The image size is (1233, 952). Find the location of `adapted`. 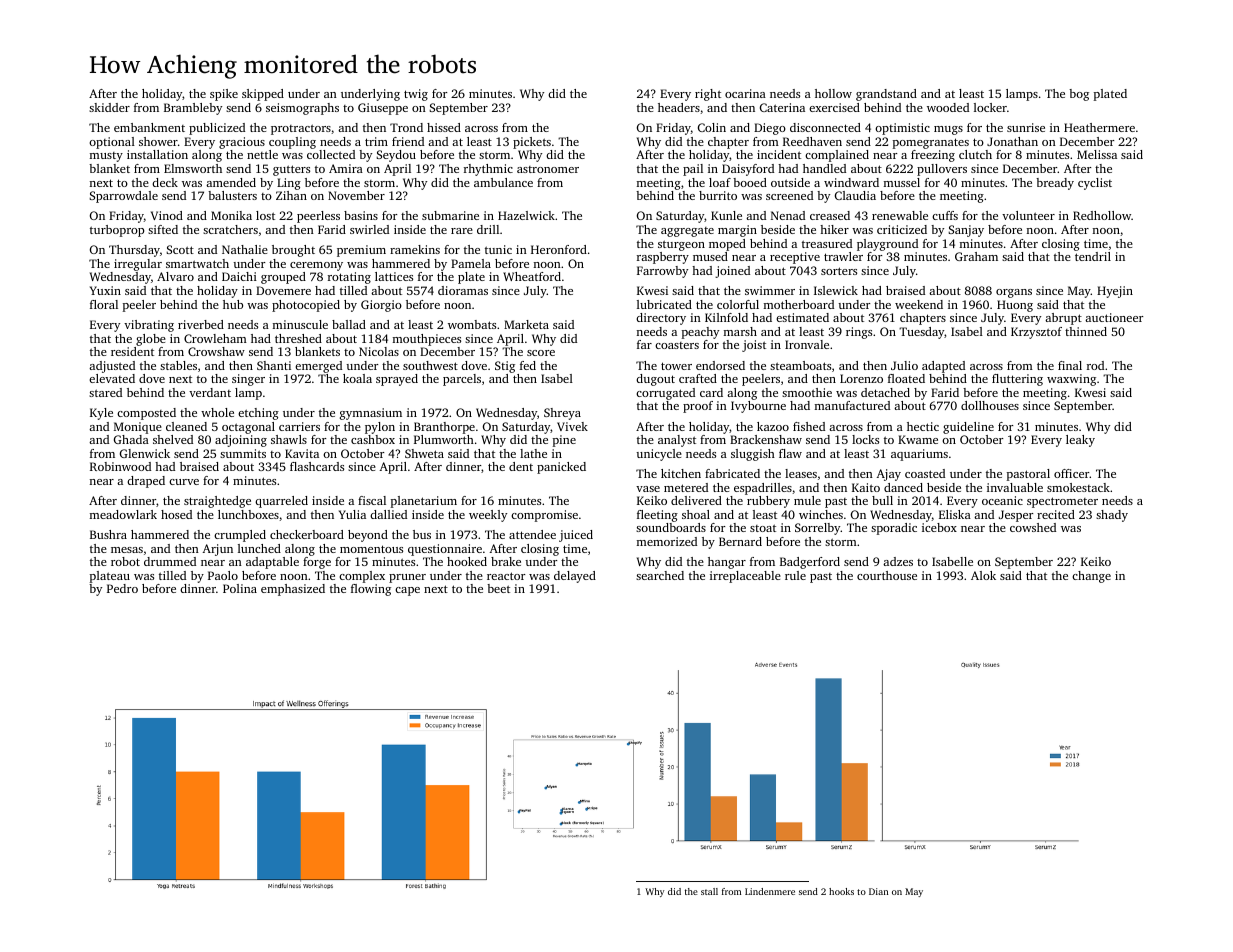

adapted is located at coordinates (943, 367).
